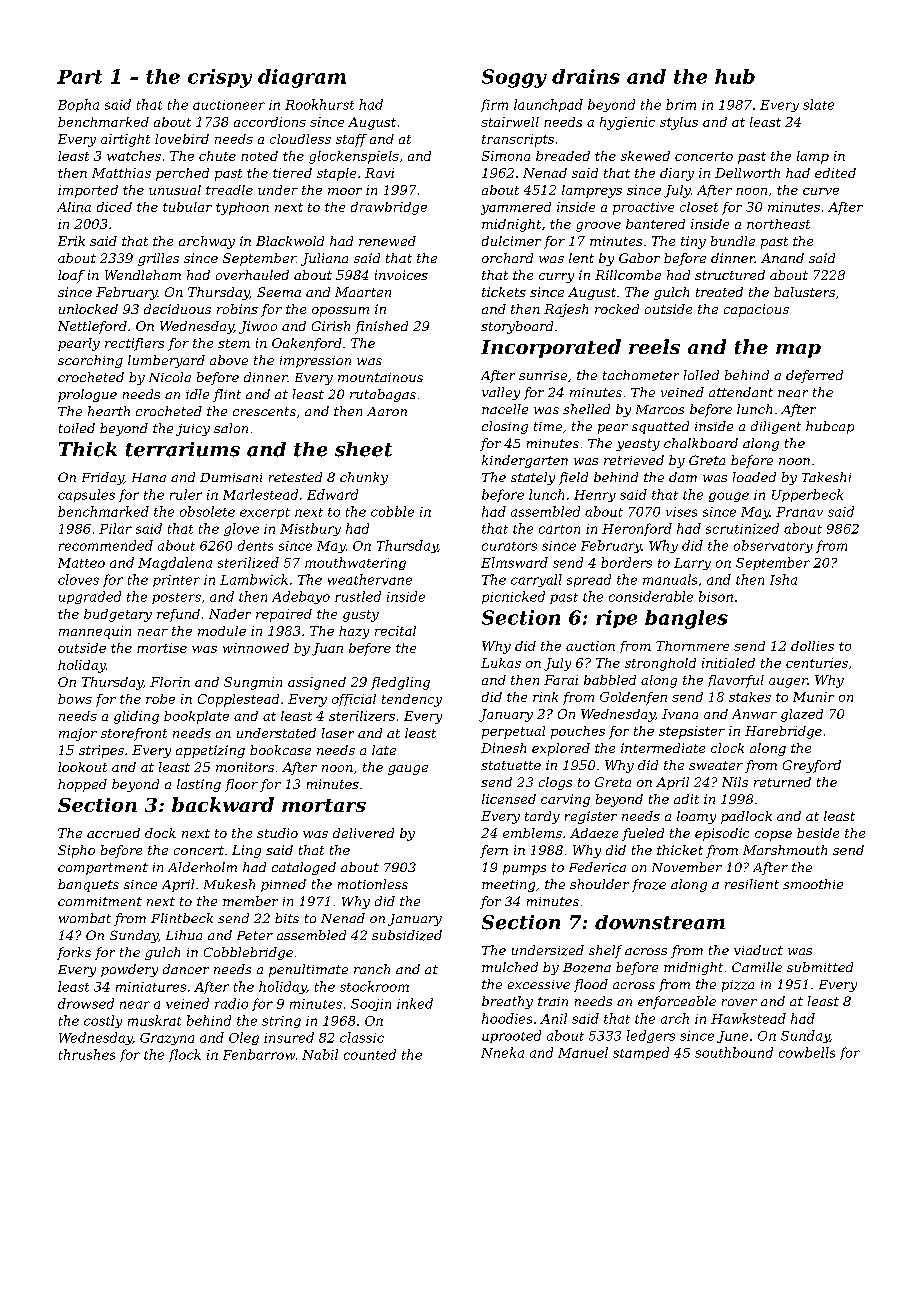 This page has width=924, height=1308. What do you see at coordinates (244, 1038) in the page?
I see `Oleg` at bounding box center [244, 1038].
